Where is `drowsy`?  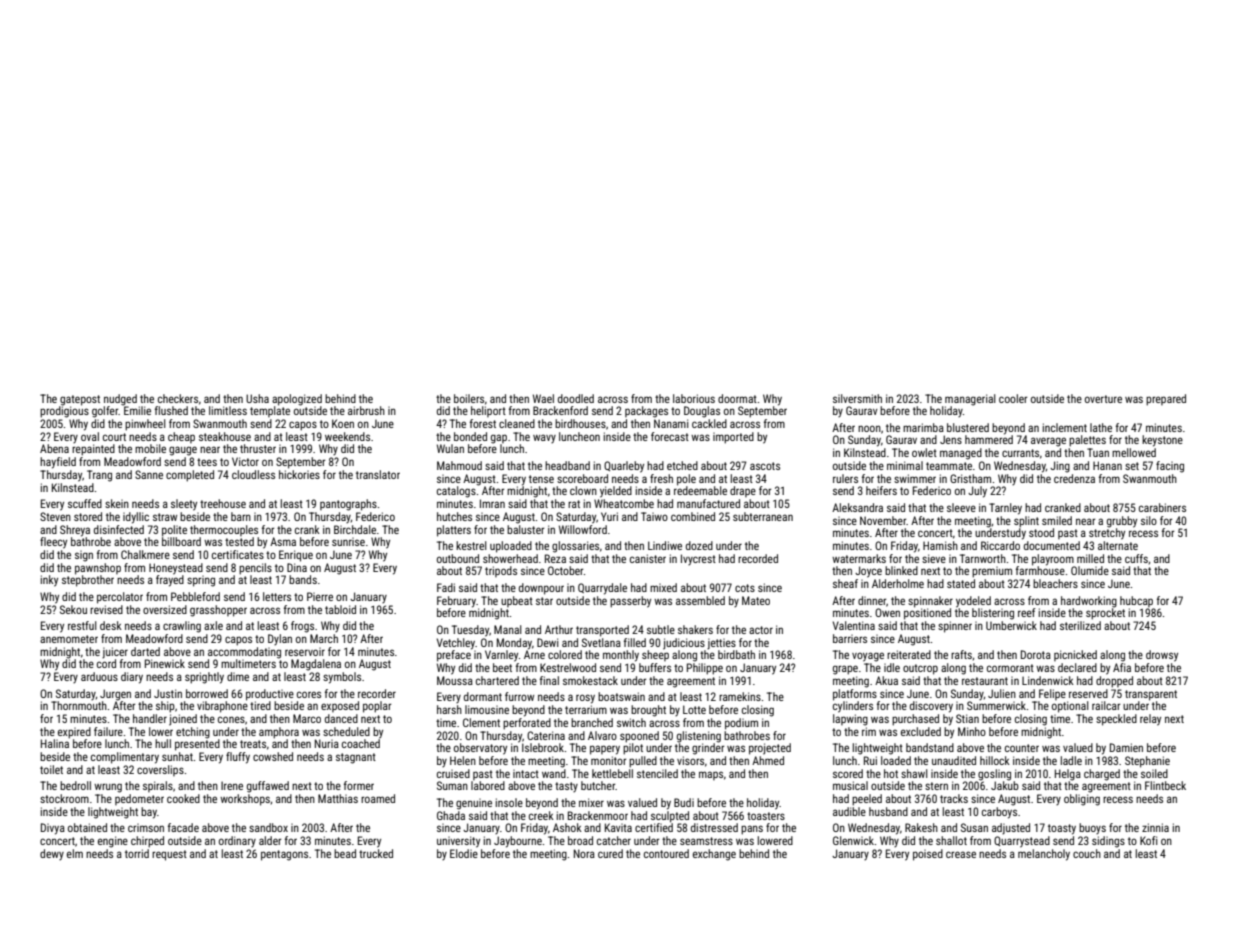 drowsy is located at coordinates (1162, 656).
